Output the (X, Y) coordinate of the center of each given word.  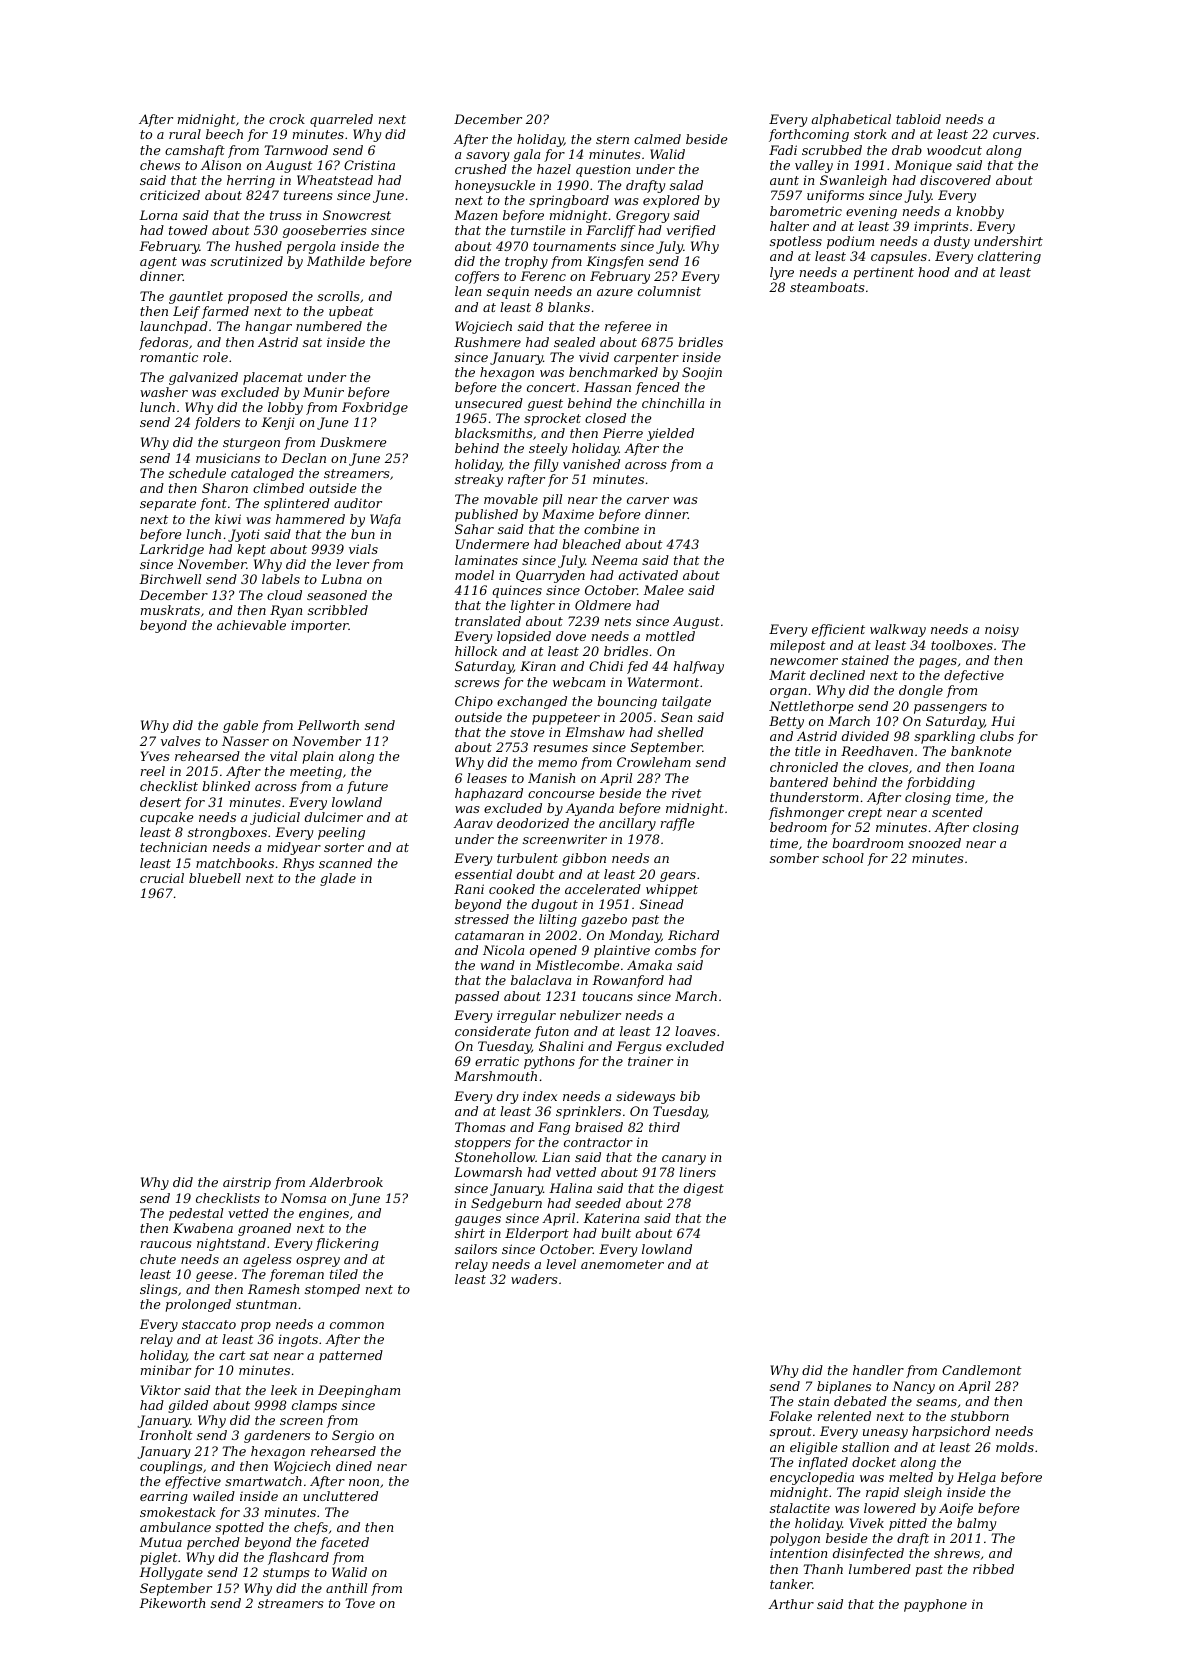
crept (865, 814)
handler (878, 1370)
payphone (935, 1605)
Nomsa (303, 1198)
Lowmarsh (488, 1172)
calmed (657, 139)
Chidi (606, 666)
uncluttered (340, 1496)
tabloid (918, 119)
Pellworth (328, 725)
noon (364, 1482)
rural (185, 134)
